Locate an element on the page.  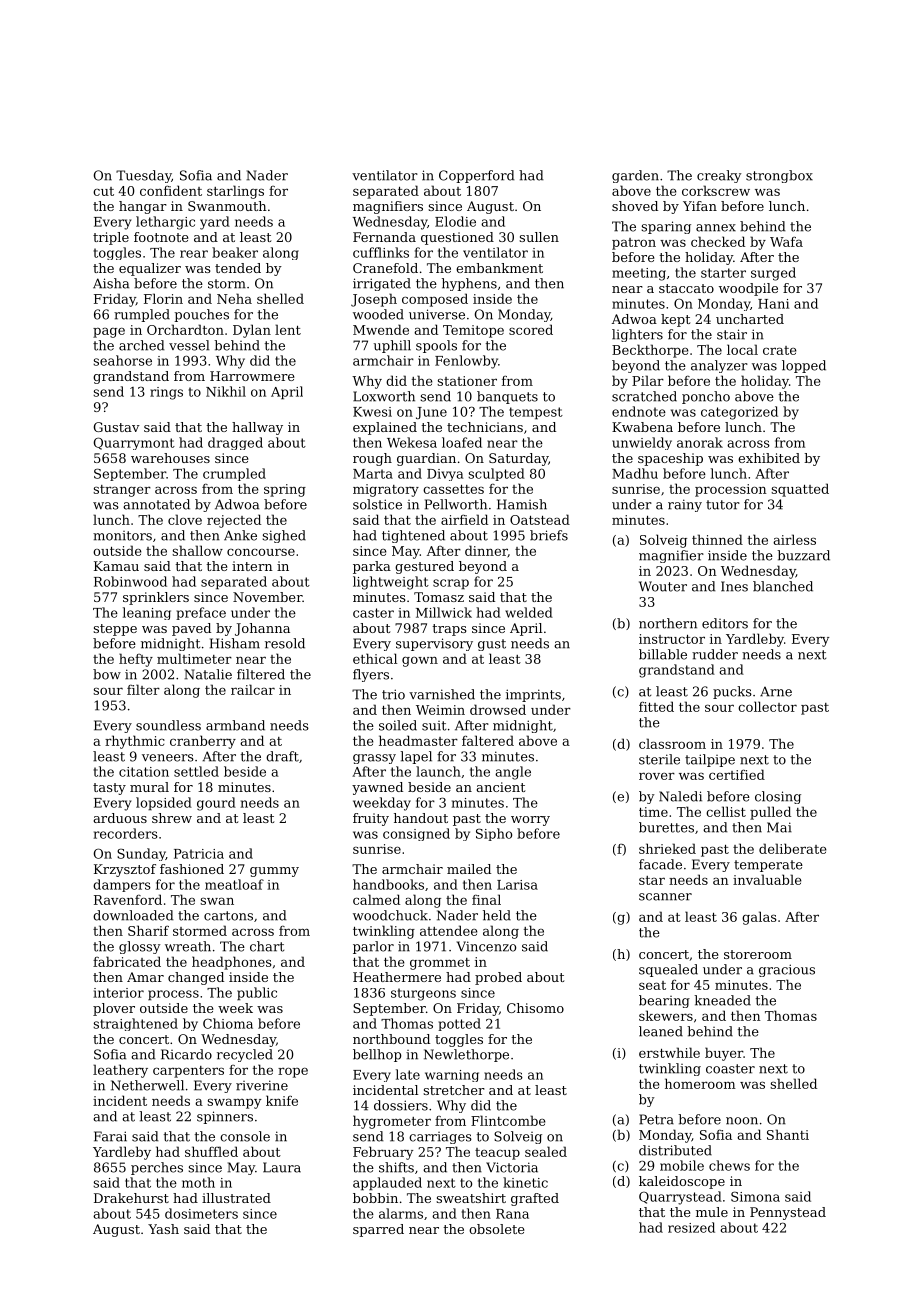
Quarrystead is located at coordinates (680, 1198).
